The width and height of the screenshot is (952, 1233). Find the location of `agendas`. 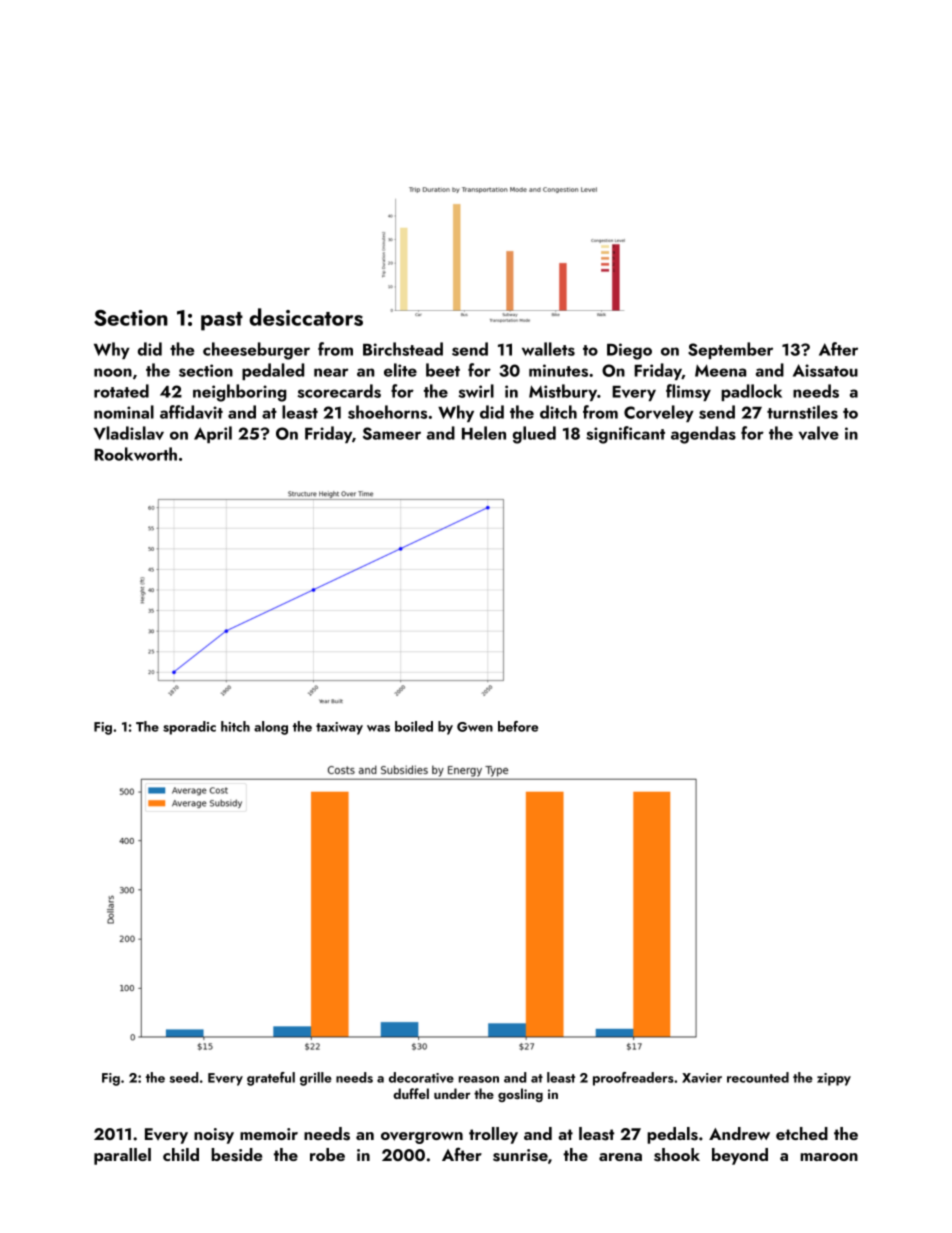

agendas is located at coordinates (703, 435).
